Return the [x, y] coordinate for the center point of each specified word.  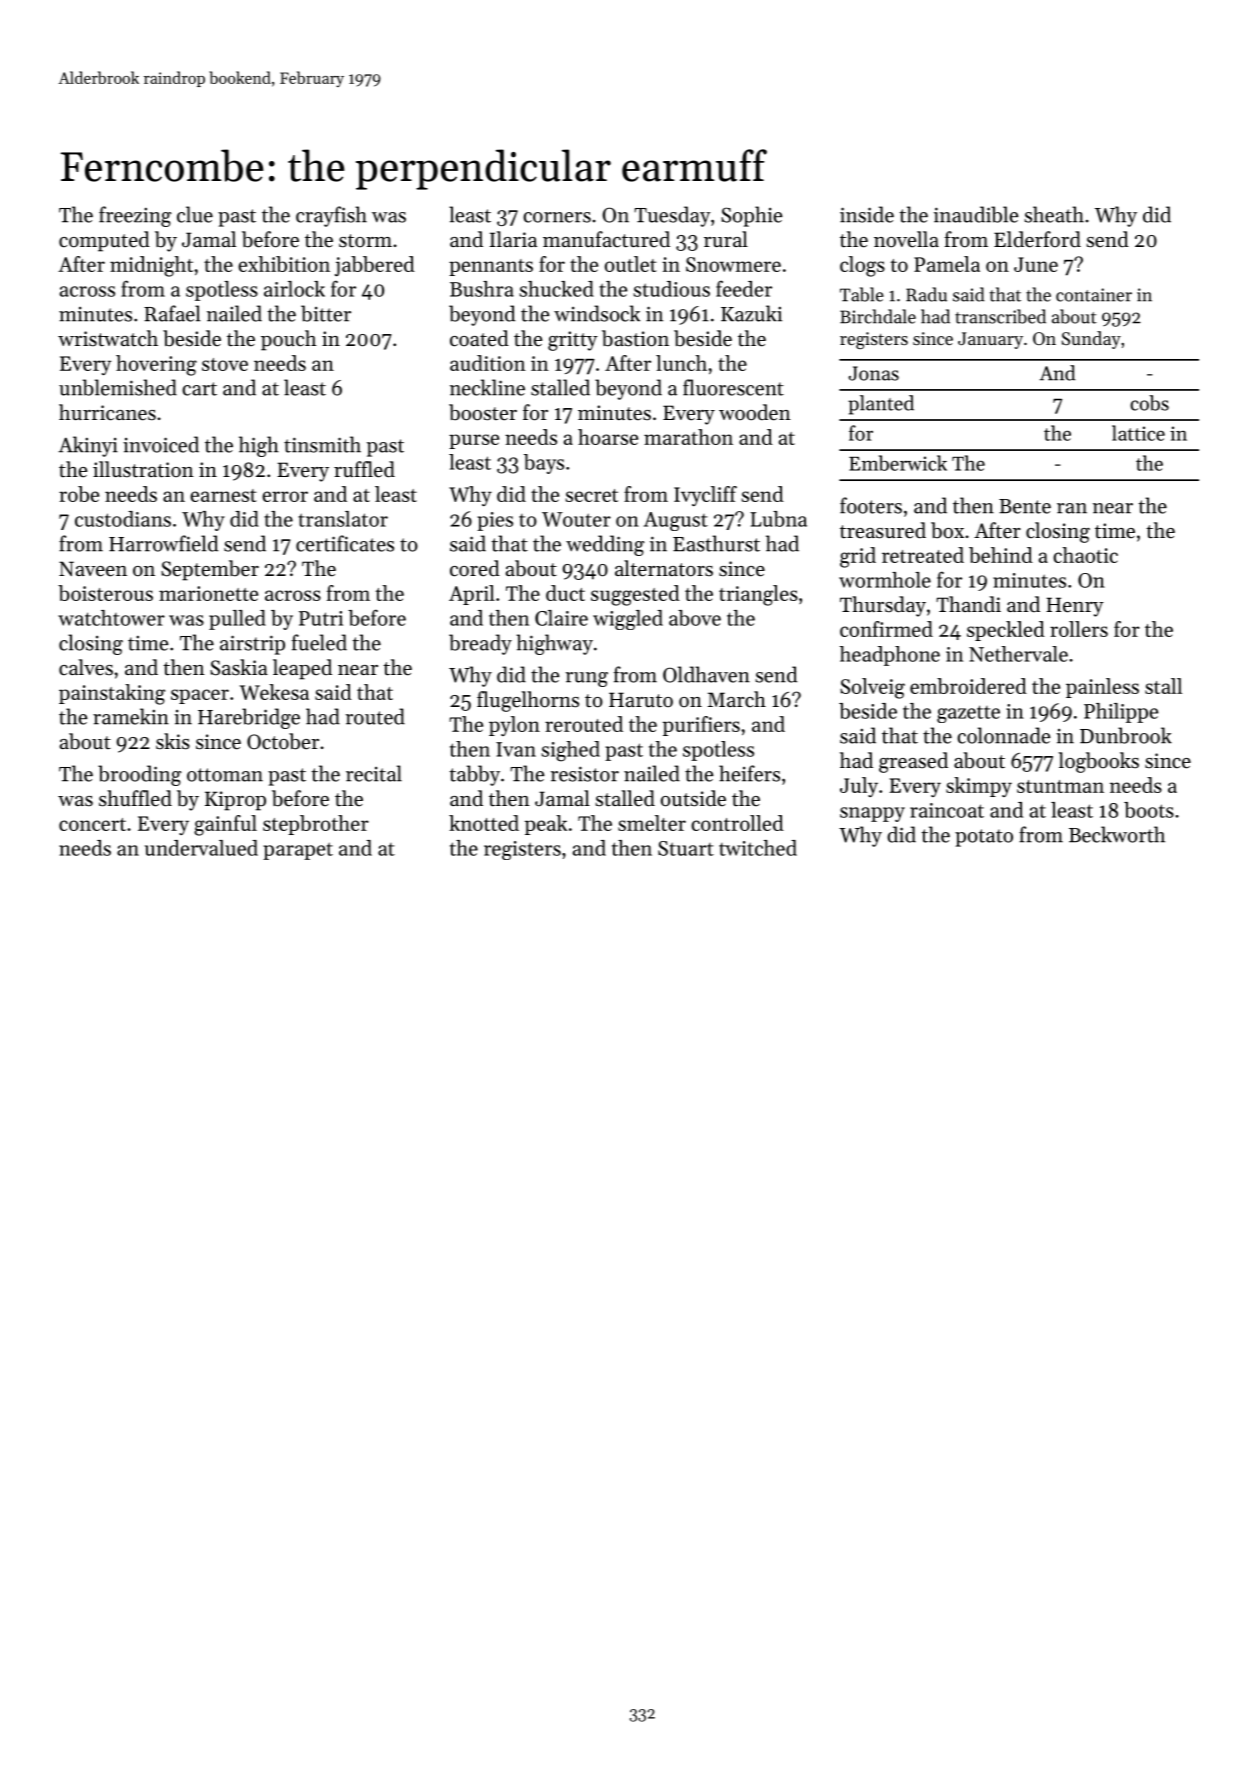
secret [591, 495]
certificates [345, 543]
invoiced [161, 444]
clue [195, 214]
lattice [1138, 433]
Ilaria [513, 239]
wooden [755, 412]
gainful [225, 825]
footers [871, 505]
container [1094, 295]
